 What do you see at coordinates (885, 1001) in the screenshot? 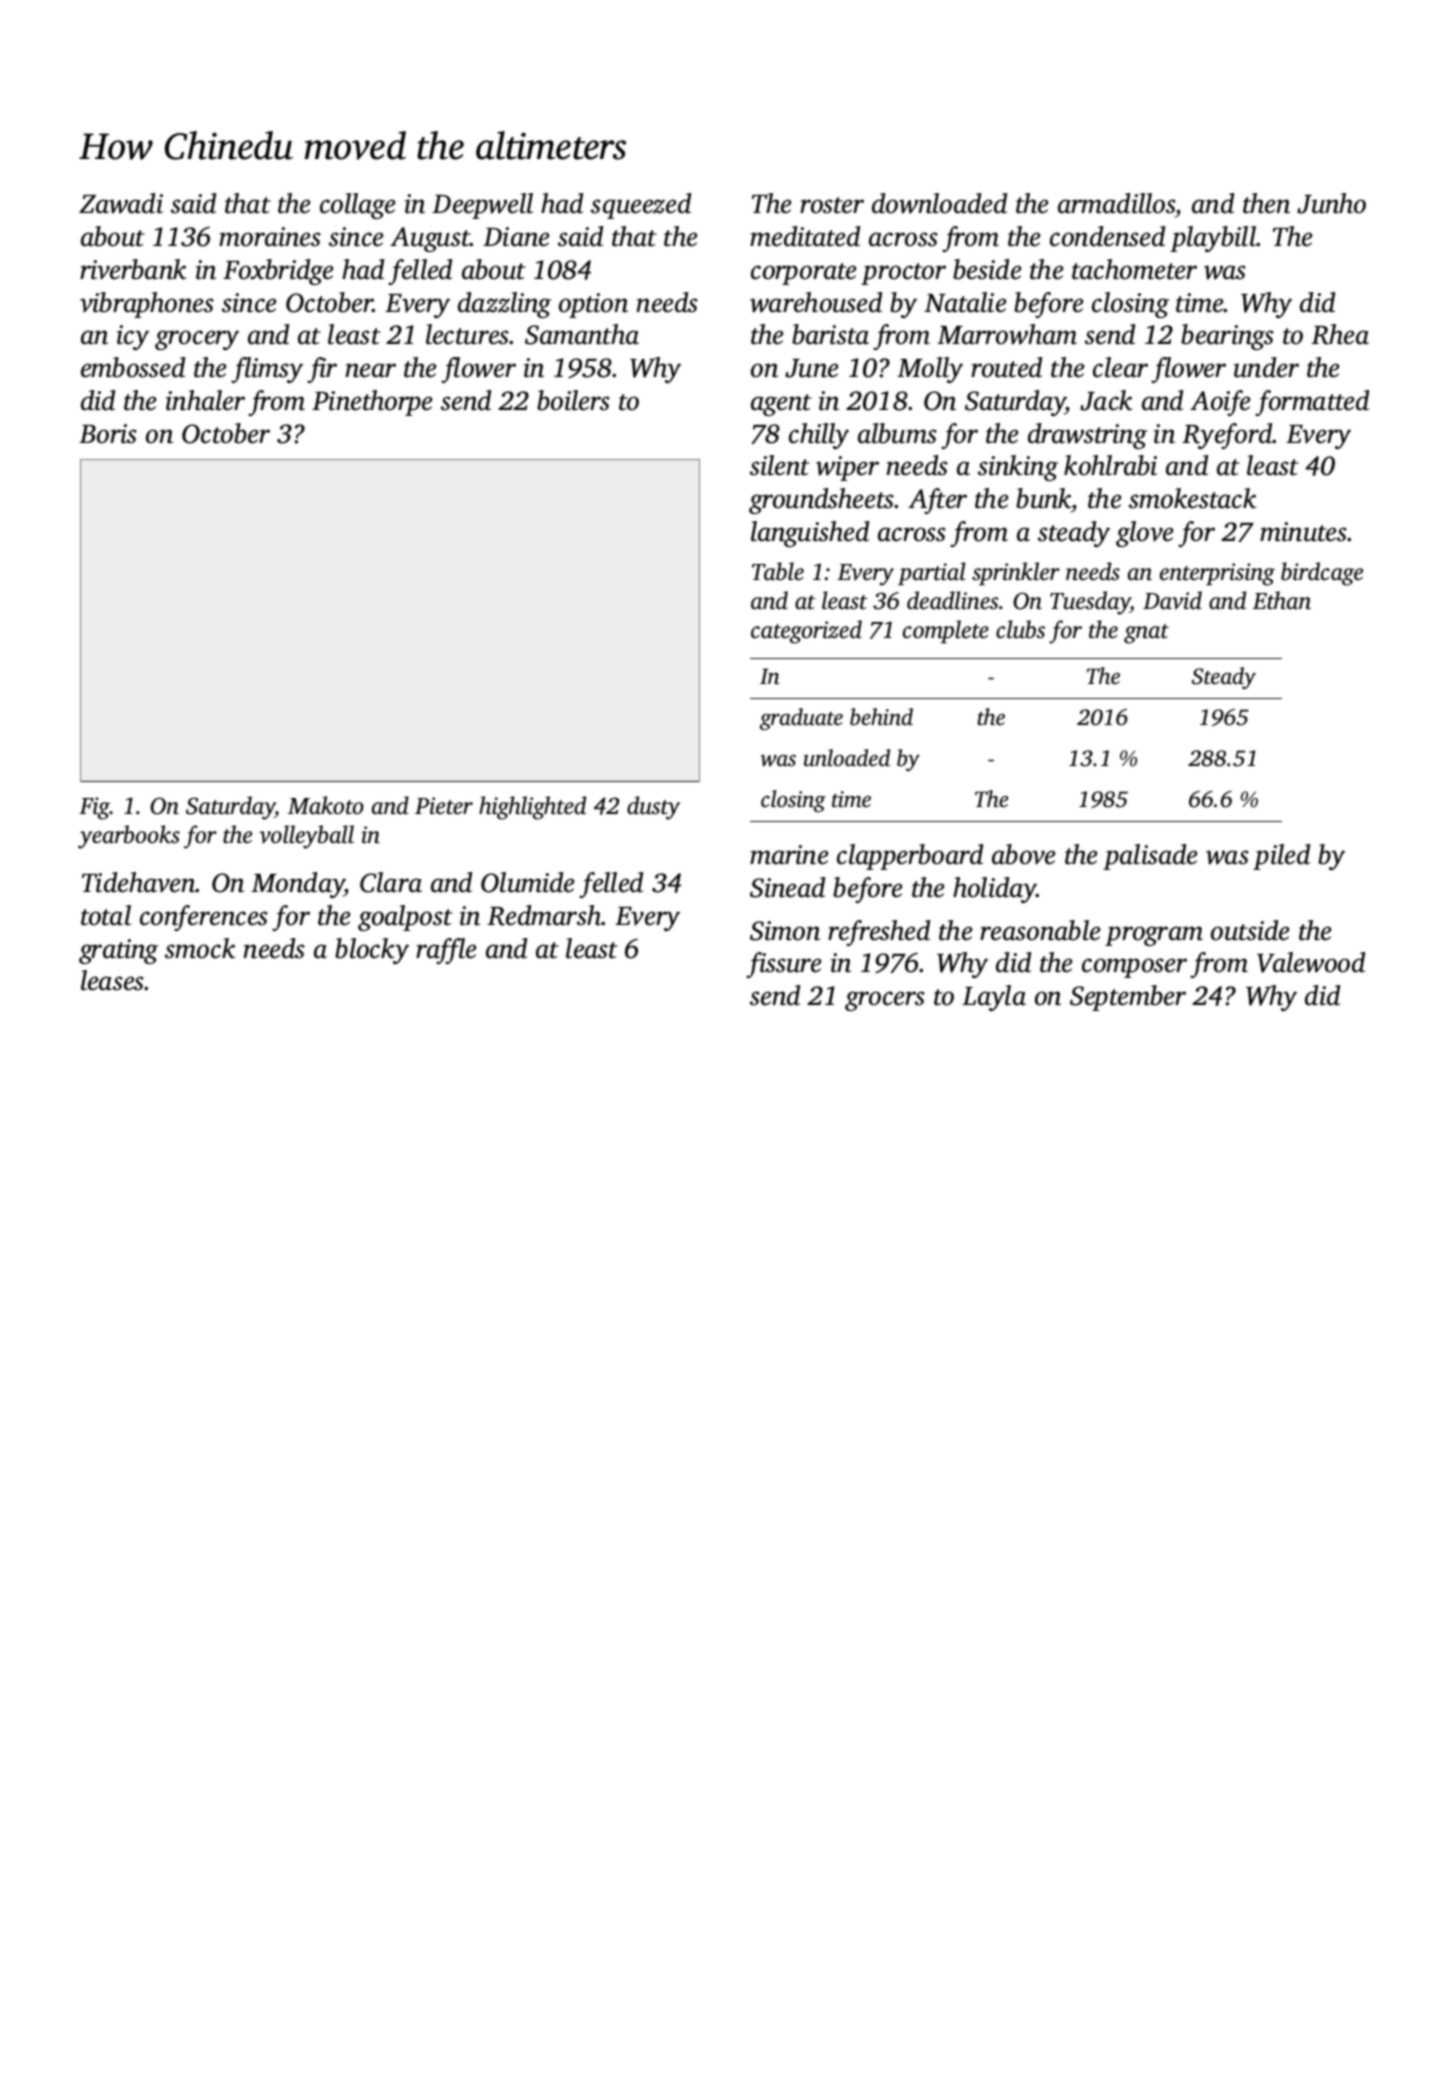
I see `grocers` at bounding box center [885, 1001].
